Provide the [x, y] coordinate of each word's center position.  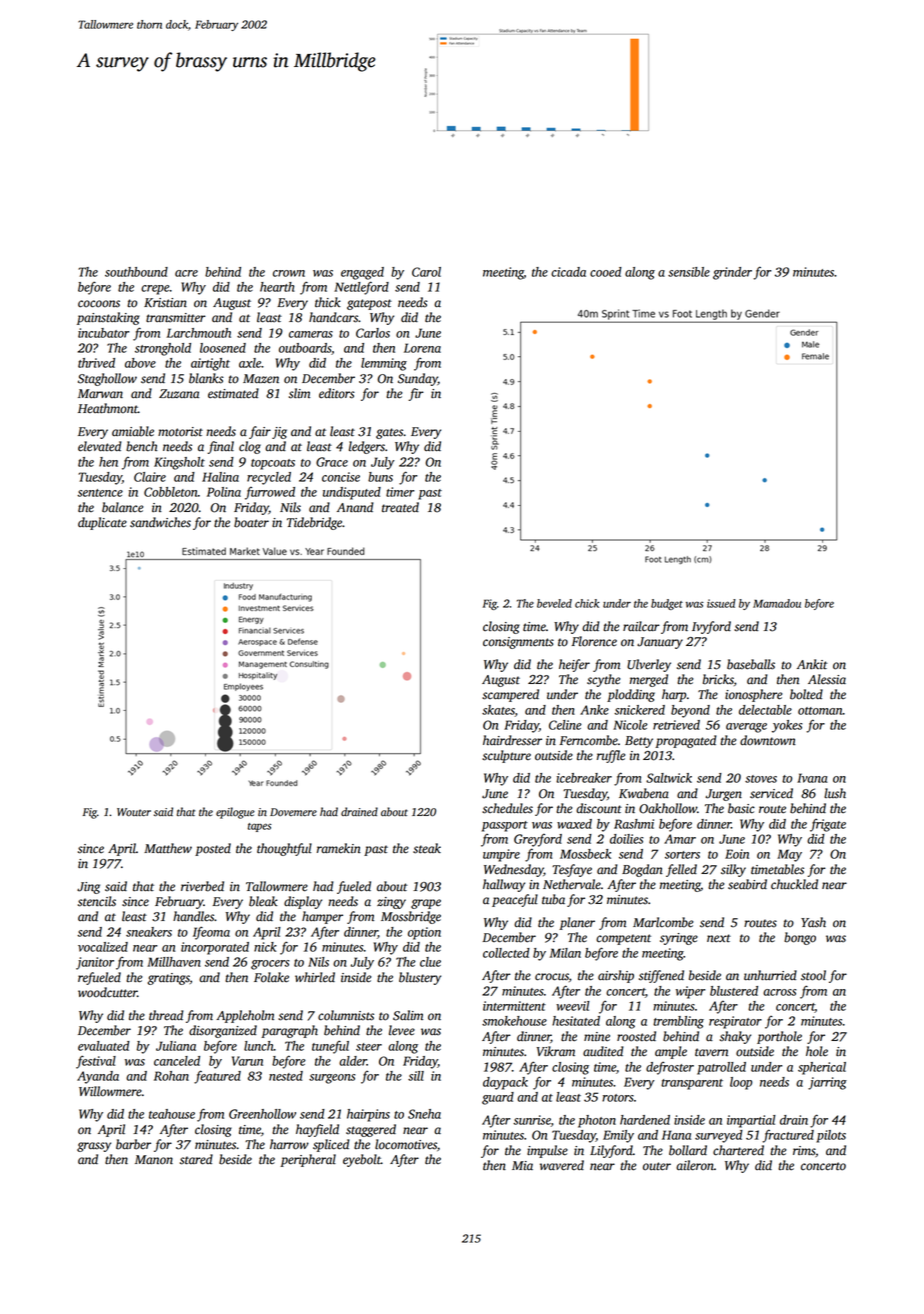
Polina [224, 492]
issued [721, 603]
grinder [732, 273]
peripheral [308, 1160]
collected [506, 953]
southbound [136, 272]
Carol [426, 272]
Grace [332, 462]
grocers [270, 965]
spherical [822, 1068]
